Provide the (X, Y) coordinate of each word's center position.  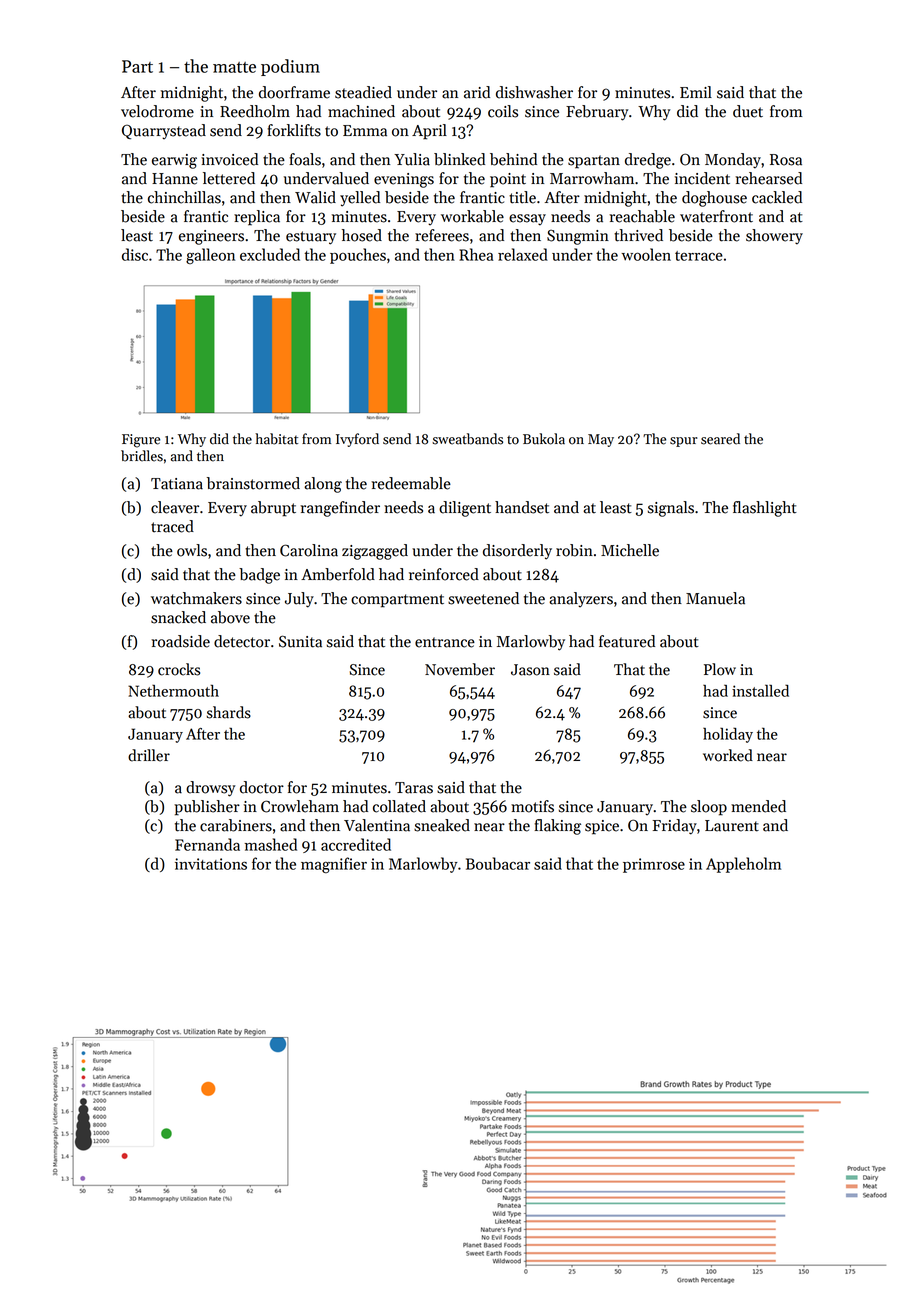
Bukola (544, 439)
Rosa (786, 160)
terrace (699, 256)
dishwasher (534, 92)
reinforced (444, 574)
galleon (210, 256)
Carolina (309, 550)
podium (290, 67)
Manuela (715, 598)
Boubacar (498, 863)
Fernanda (207, 844)
